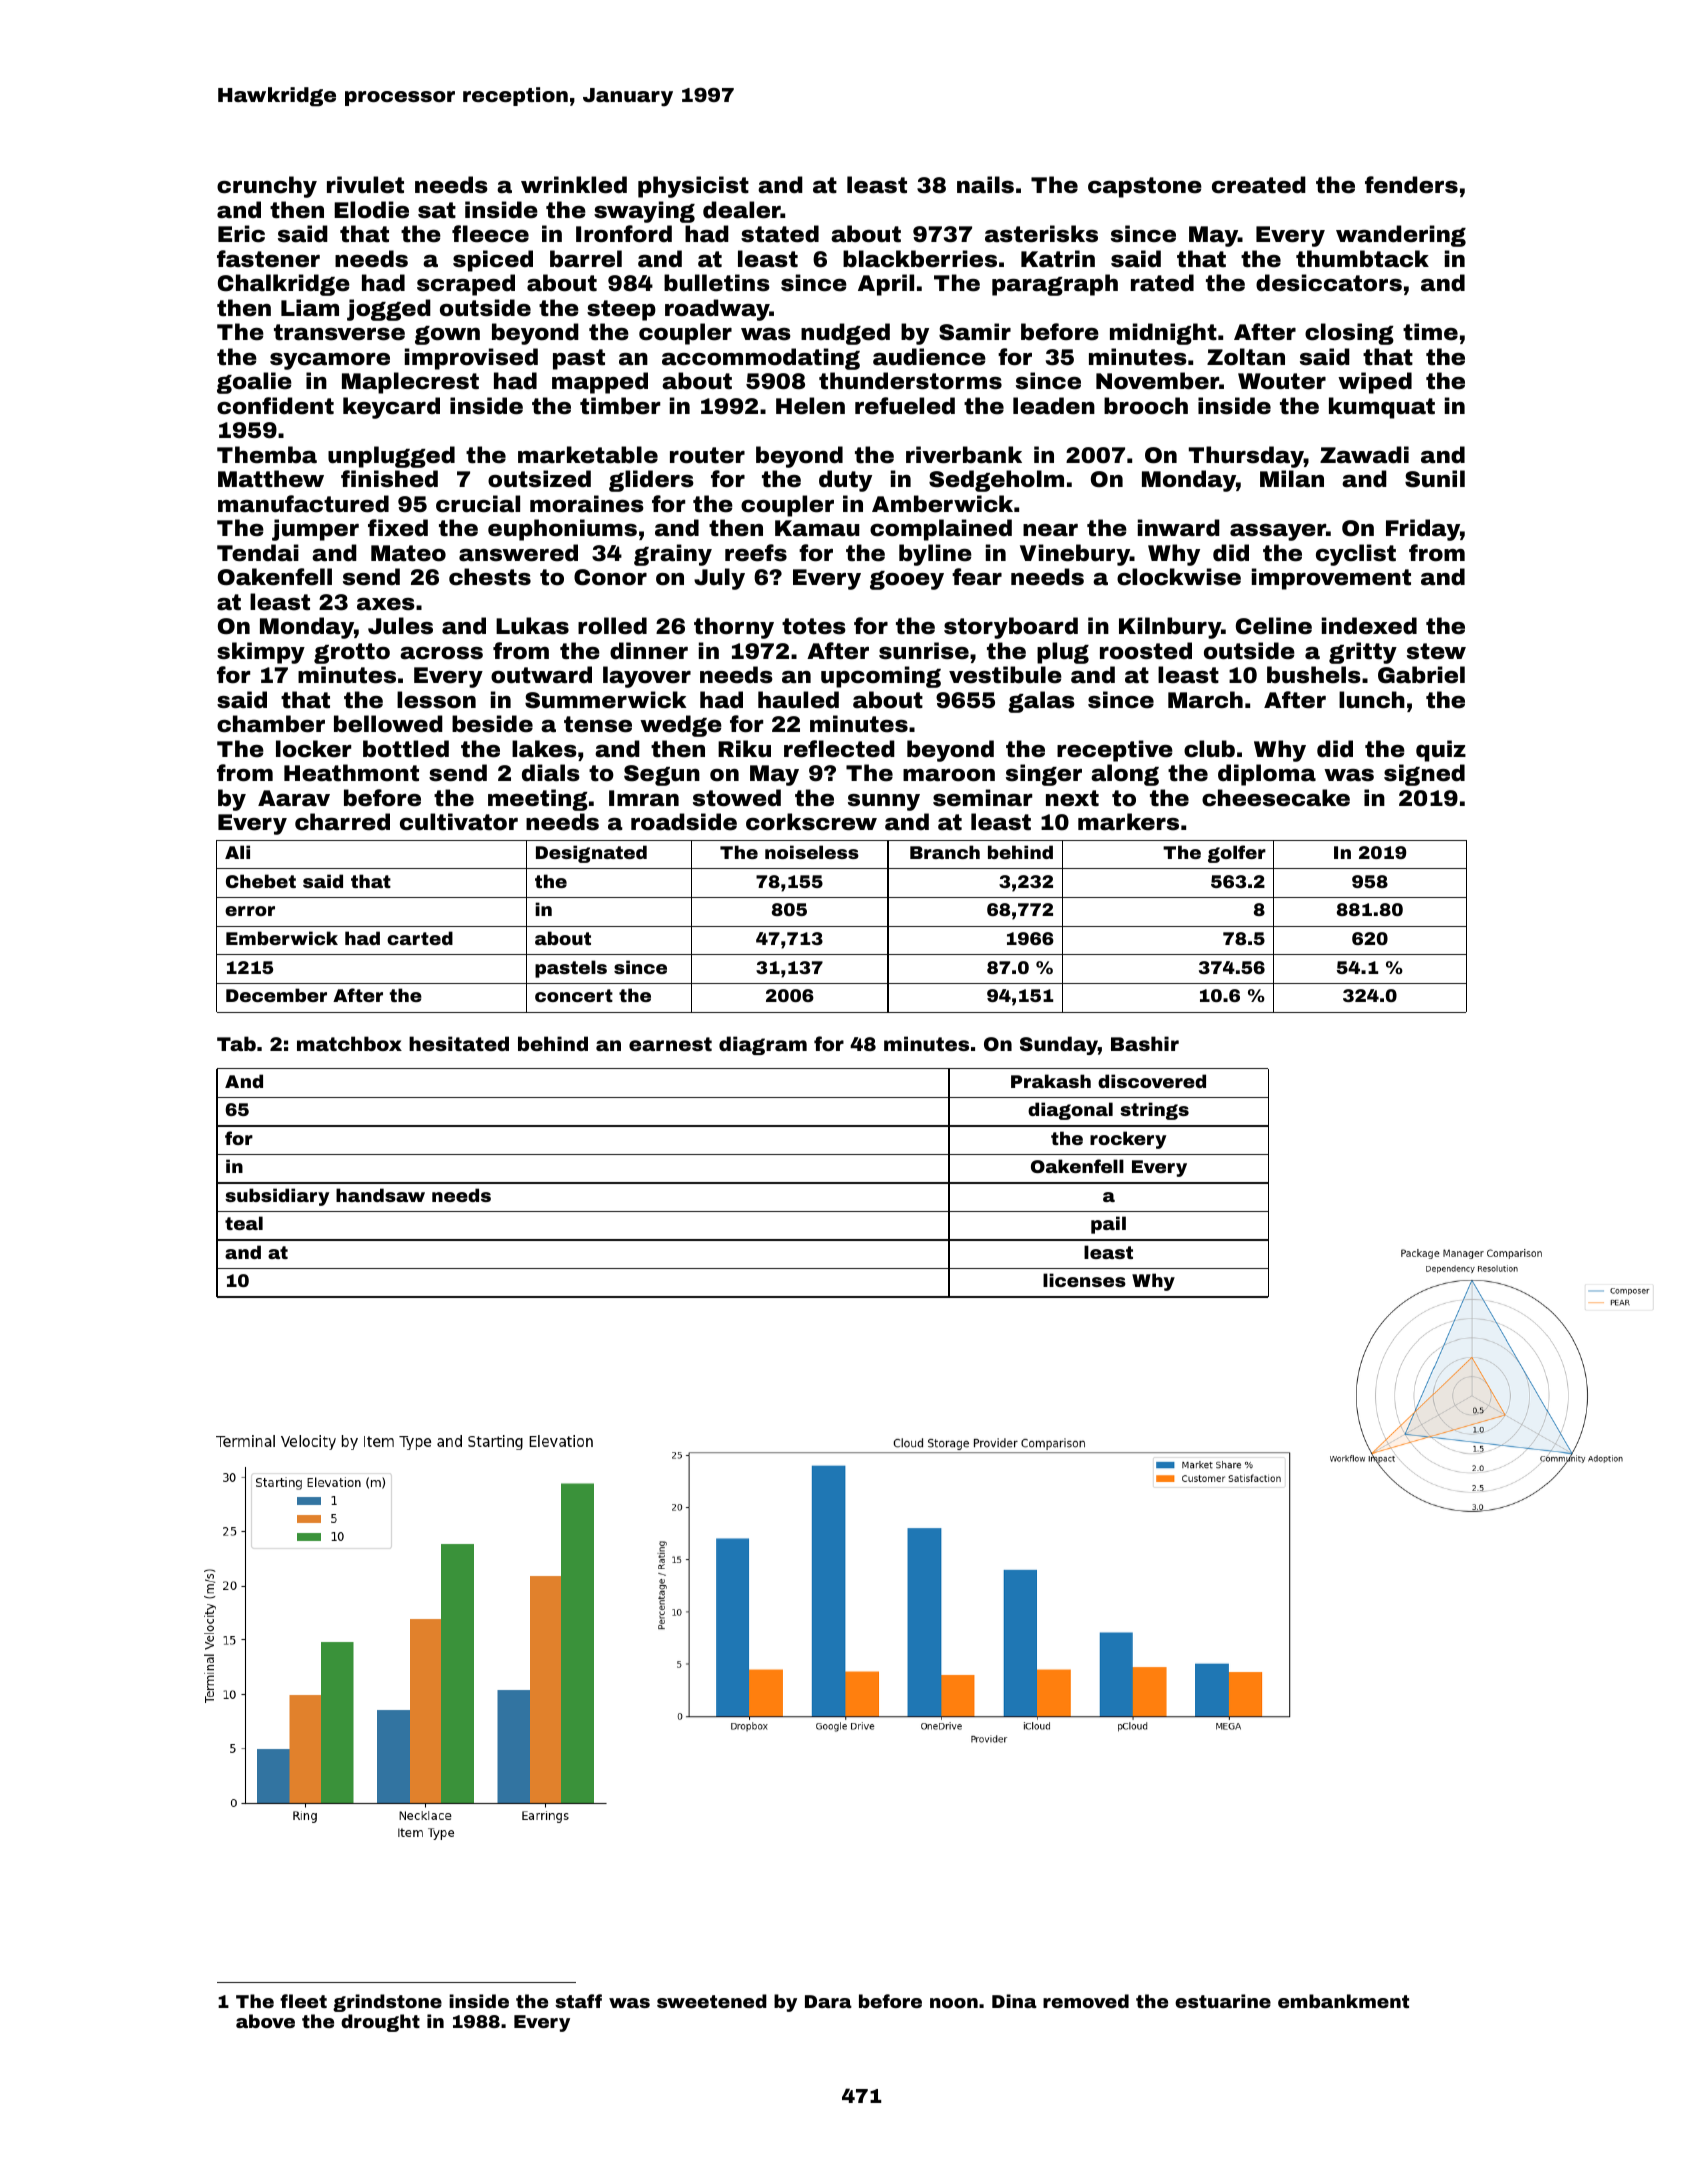  I want to click on licenses, so click(1084, 1280).
